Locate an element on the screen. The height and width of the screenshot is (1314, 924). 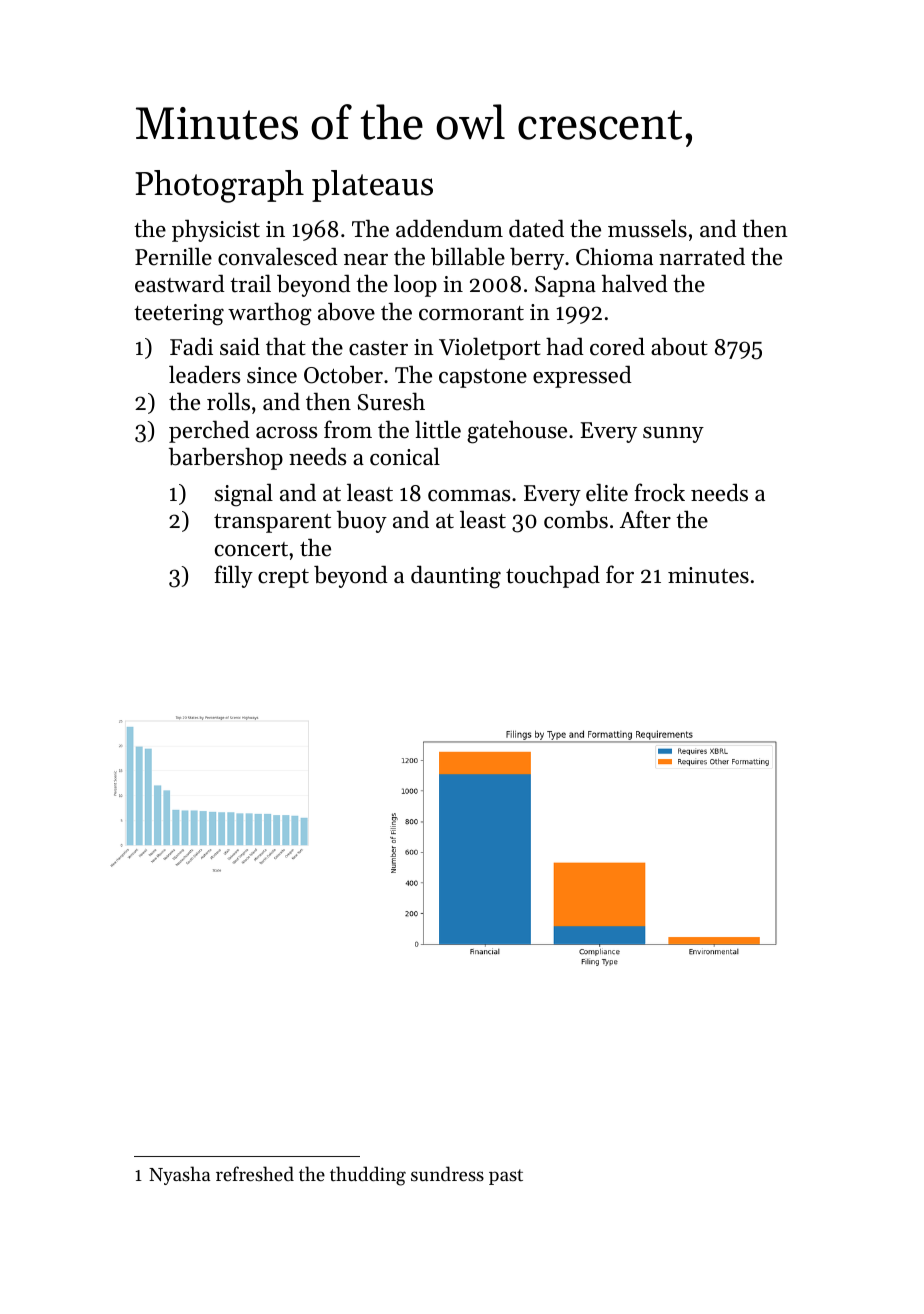
crept is located at coordinates (283, 578).
